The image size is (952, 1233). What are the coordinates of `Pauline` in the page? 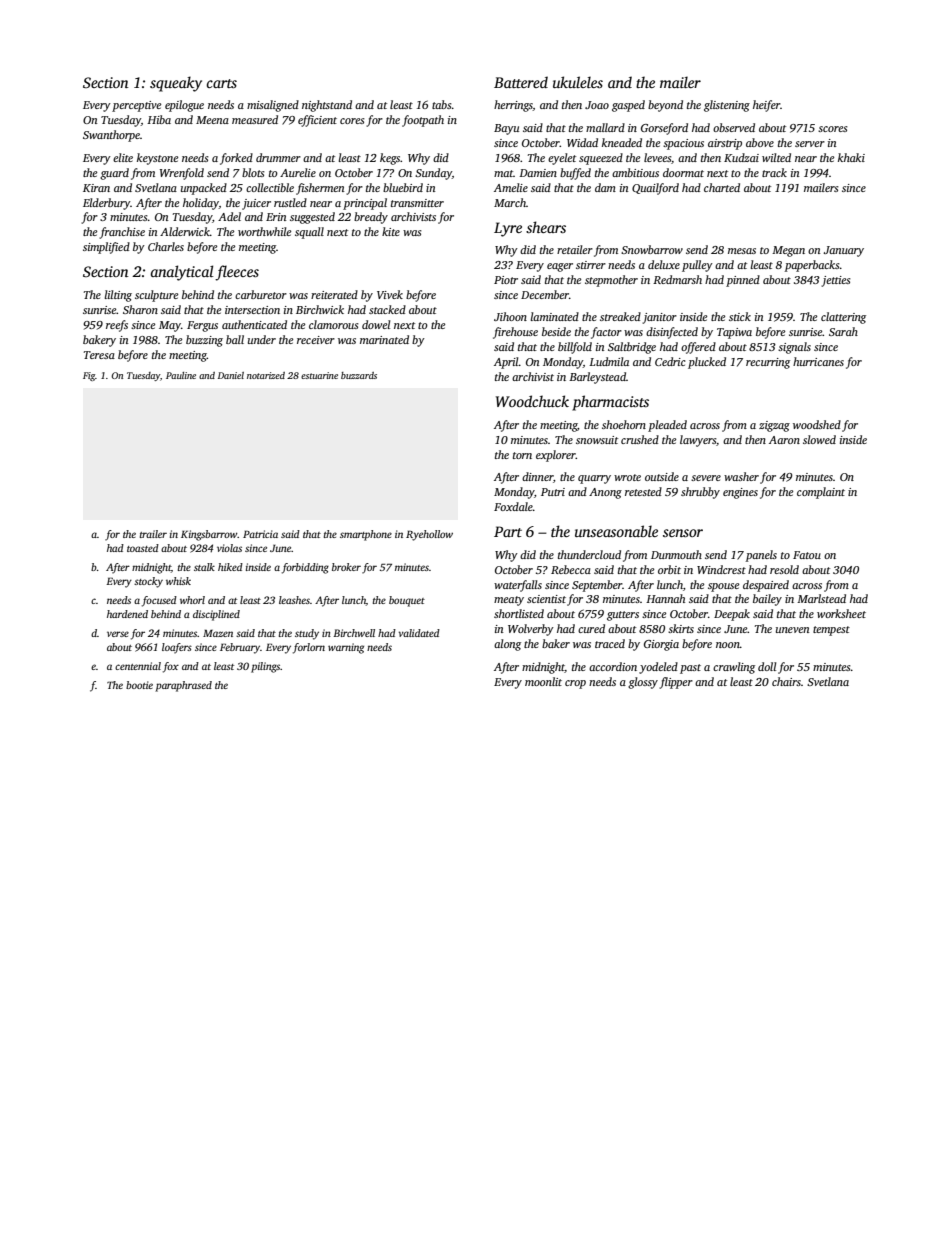 It's located at (181, 375).
